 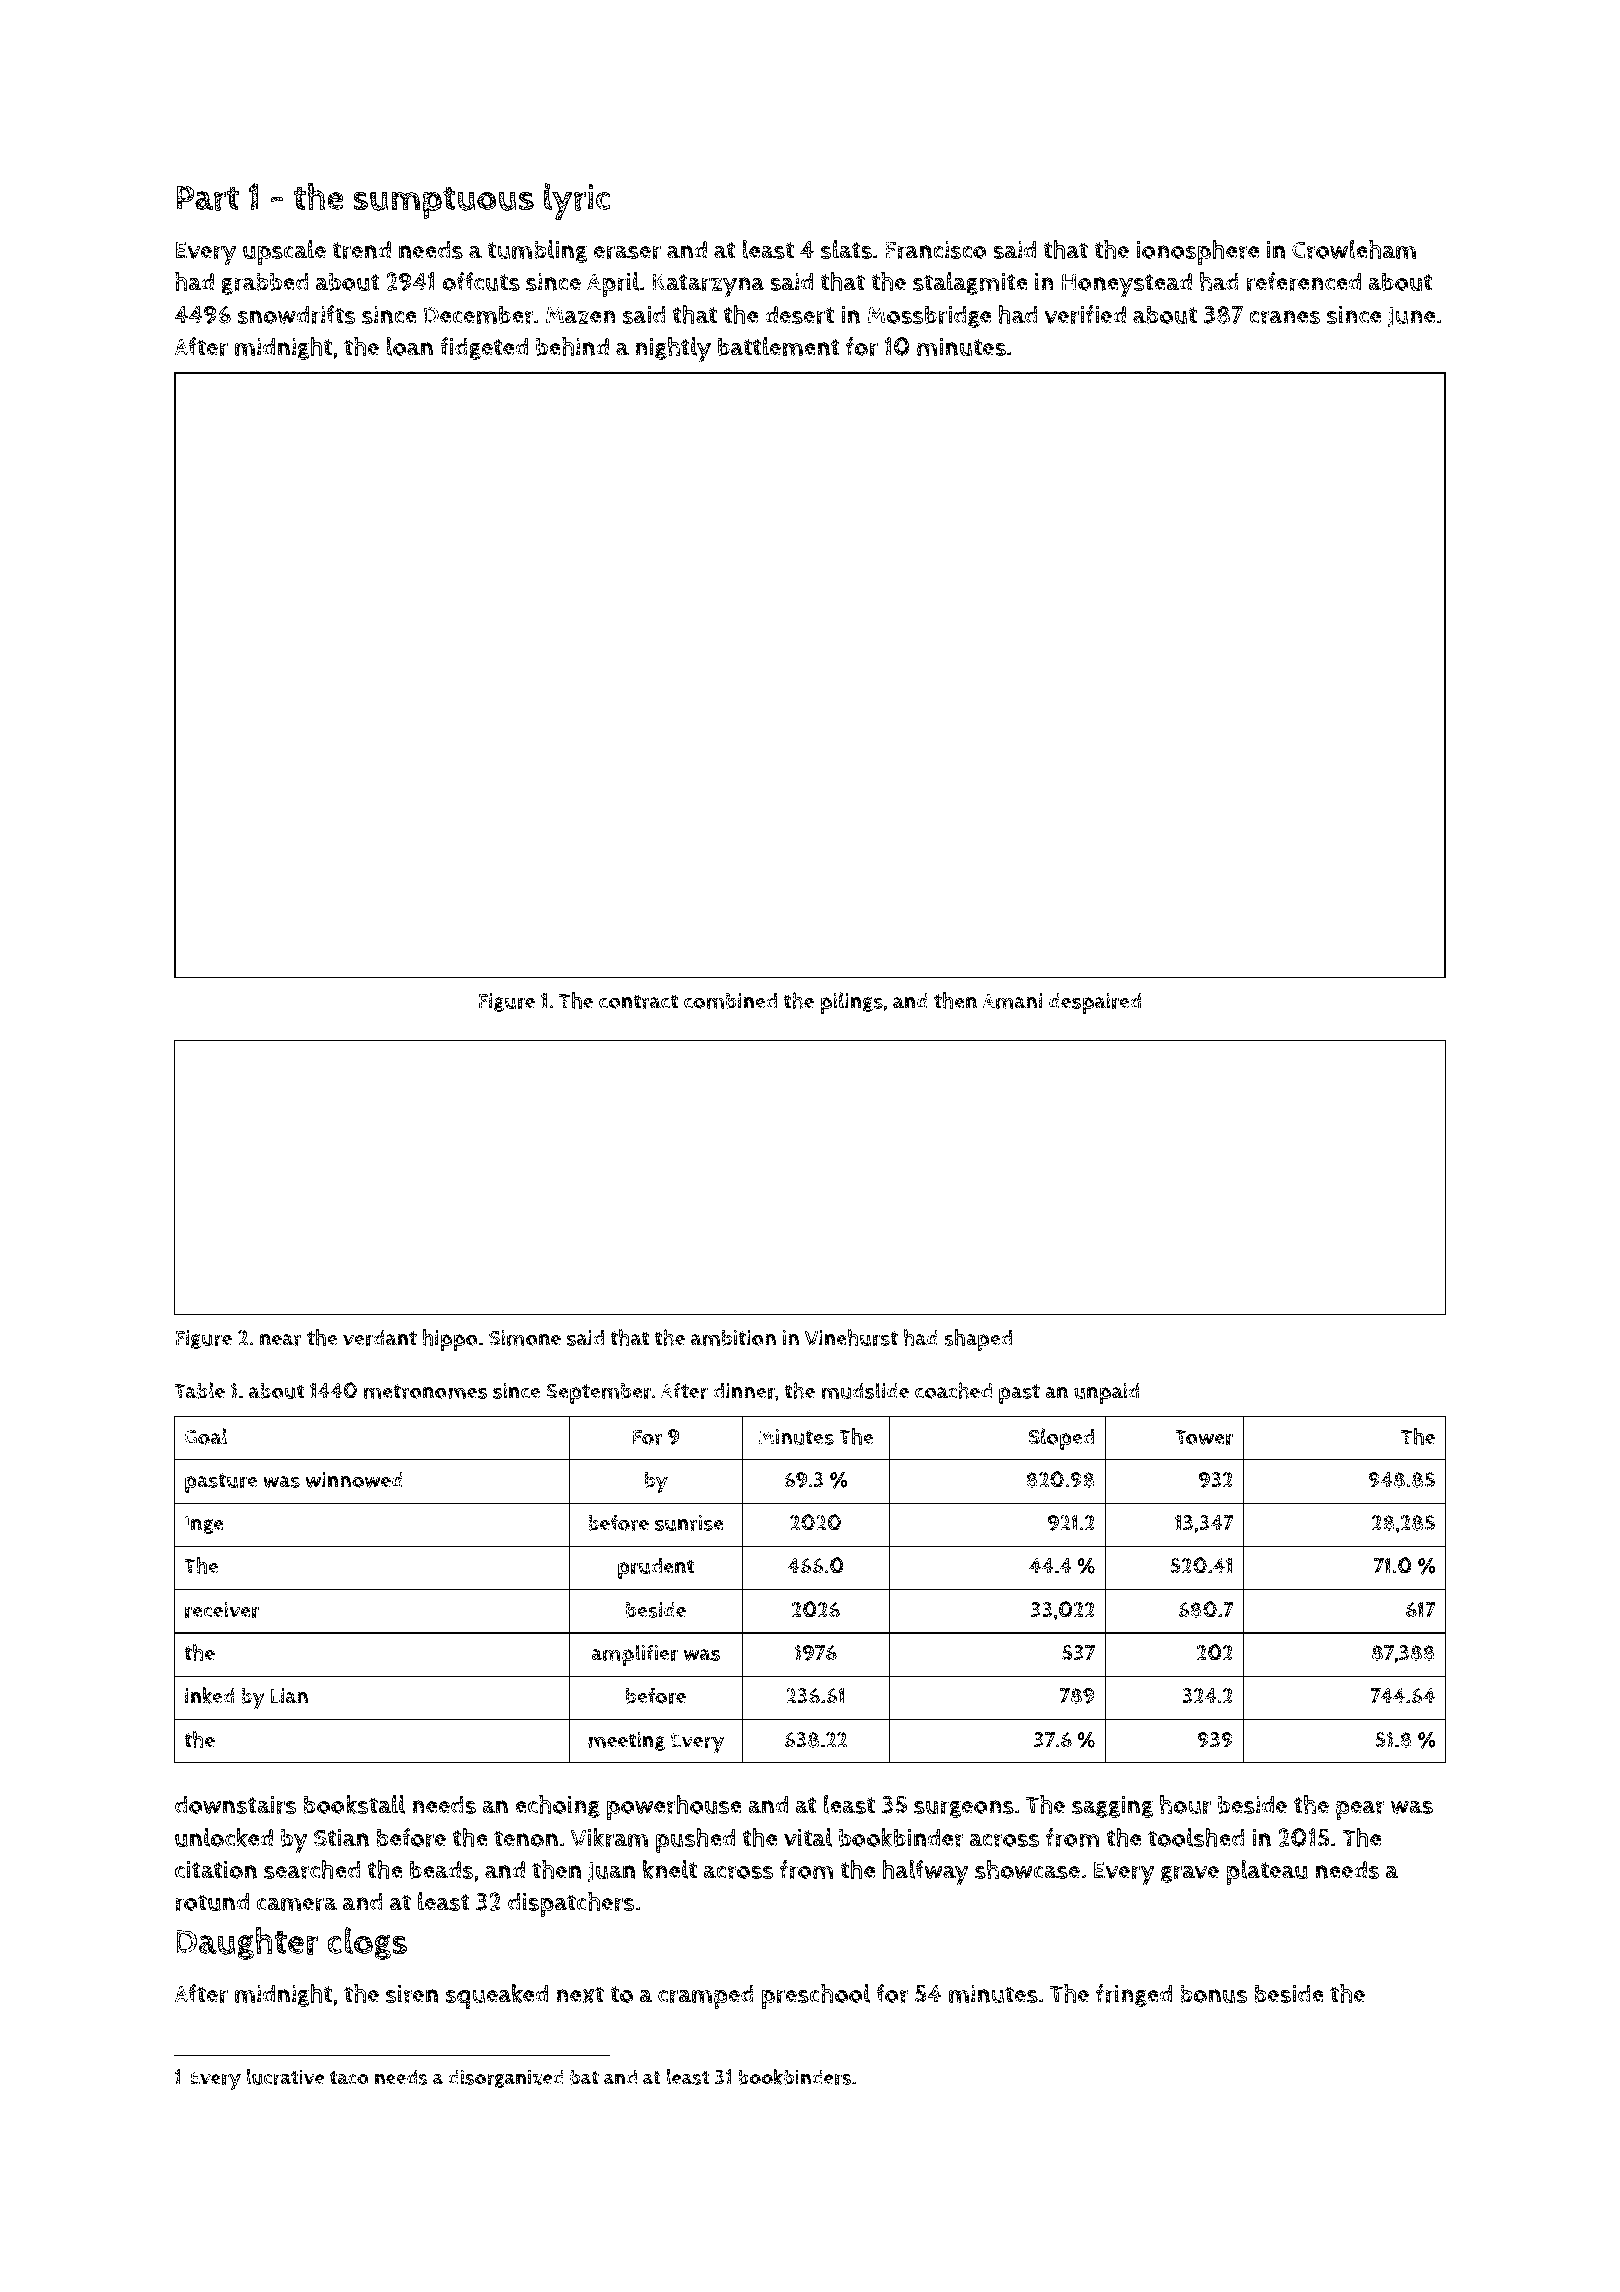 I want to click on taco, so click(x=349, y=2078).
